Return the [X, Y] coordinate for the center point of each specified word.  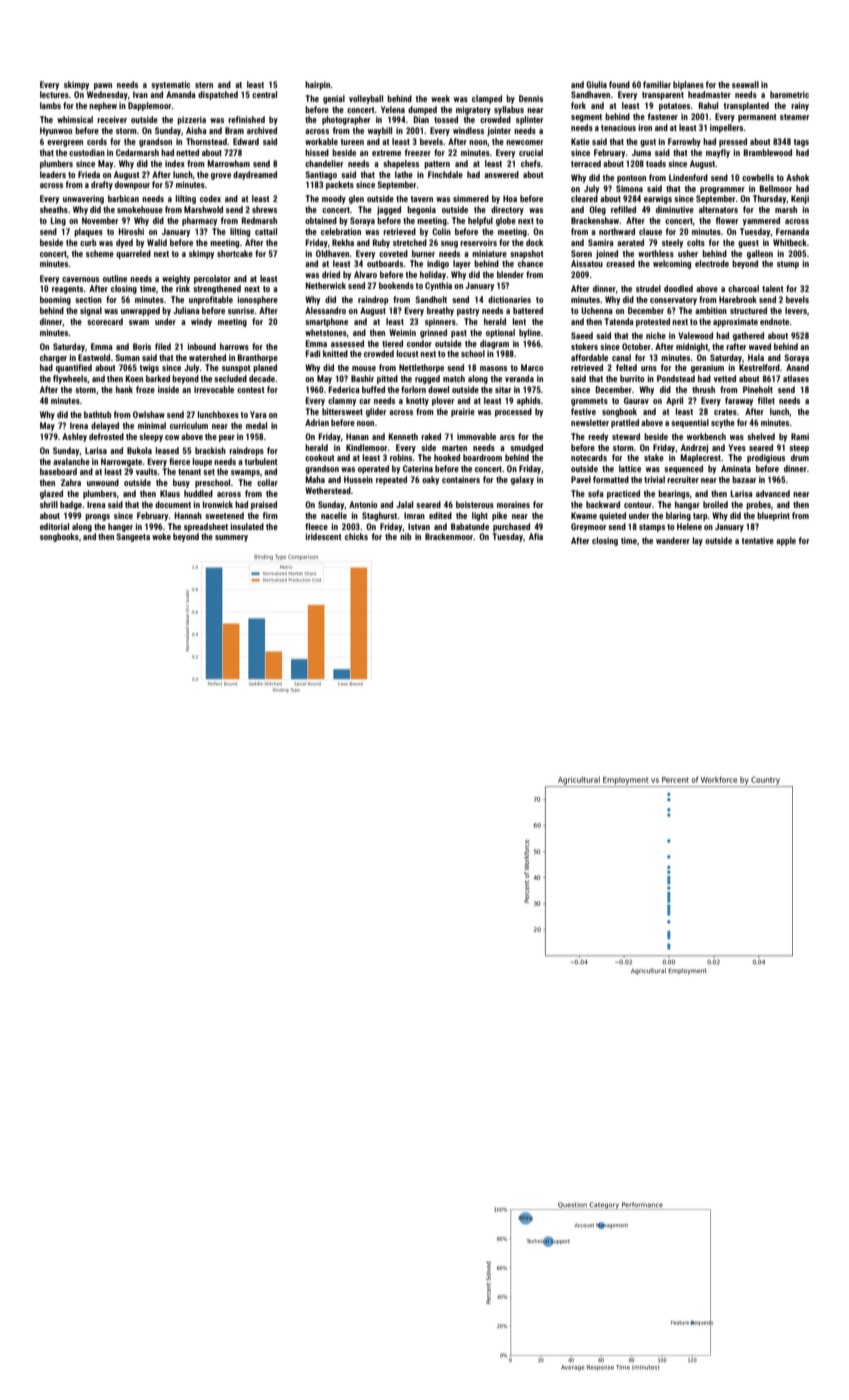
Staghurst [380, 516]
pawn [103, 86]
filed [163, 346]
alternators [718, 209]
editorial [54, 526]
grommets [589, 402]
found [619, 84]
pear [227, 438]
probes [758, 505]
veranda [519, 378]
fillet [766, 400]
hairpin [318, 85]
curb [88, 242]
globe [506, 221]
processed [513, 412]
